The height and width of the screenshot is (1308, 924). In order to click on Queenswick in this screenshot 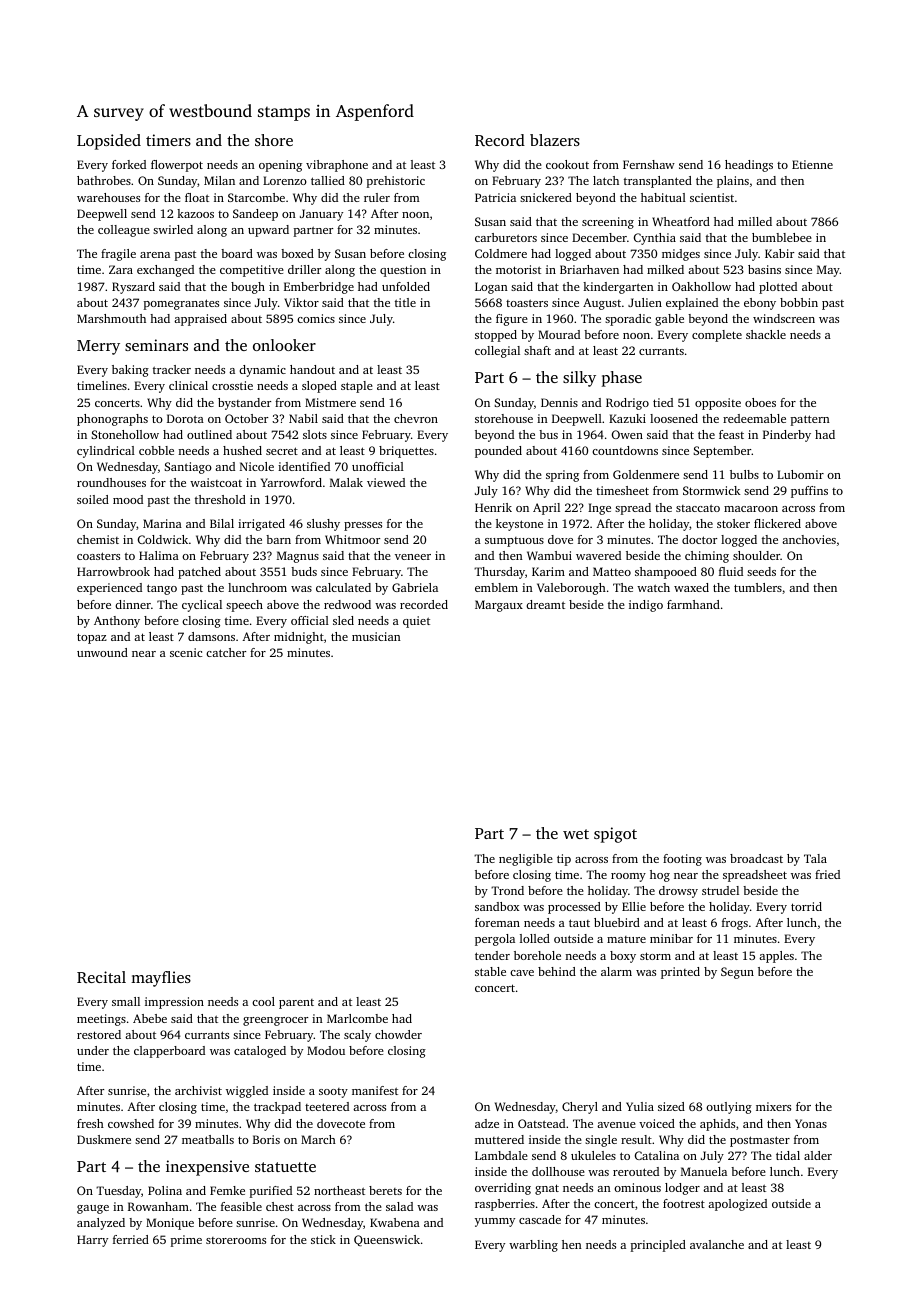, I will do `click(387, 1240)`.
